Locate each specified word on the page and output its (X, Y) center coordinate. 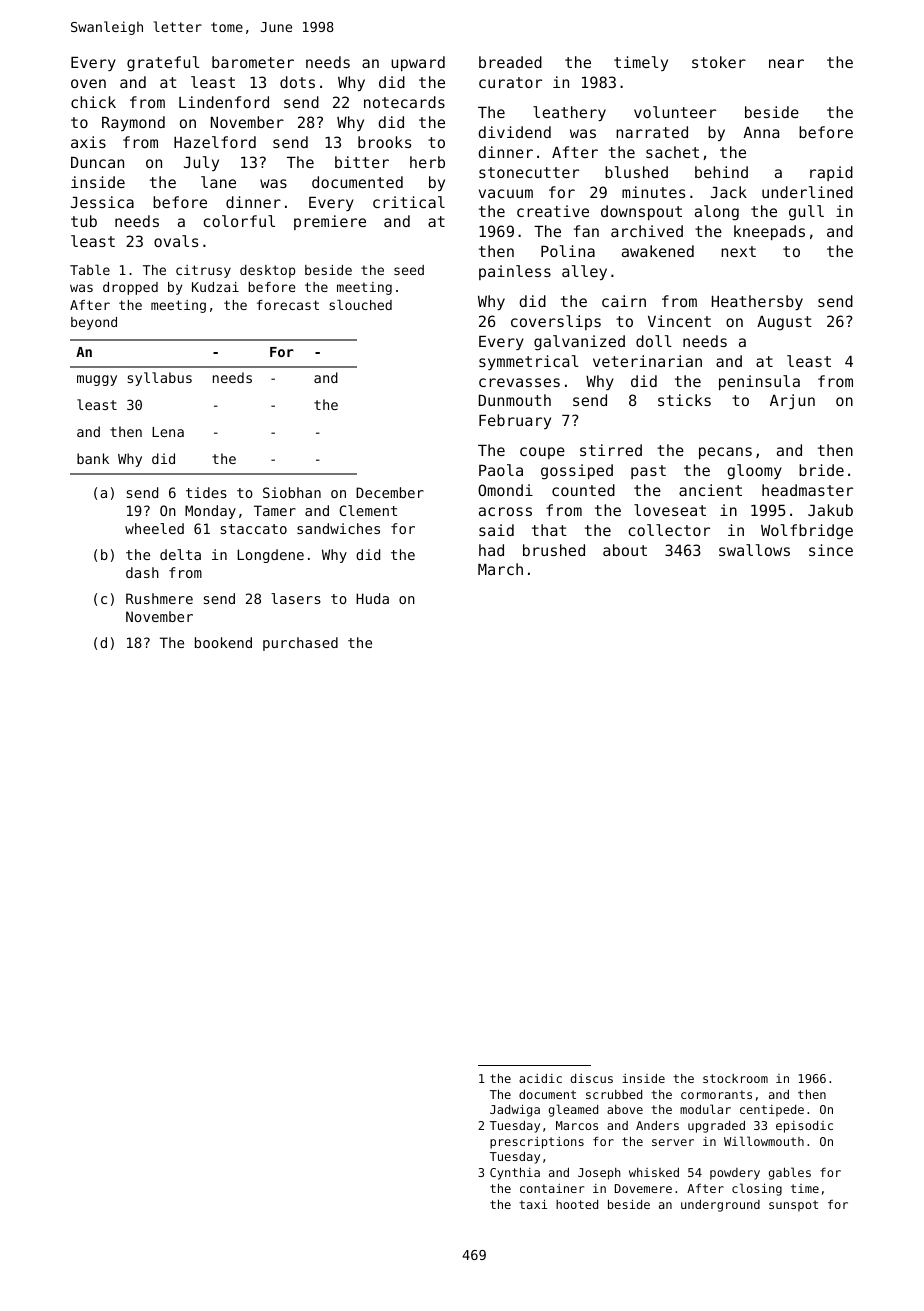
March (500, 569)
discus (592, 1078)
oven (88, 83)
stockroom (735, 1078)
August (784, 323)
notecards (404, 102)
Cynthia (515, 1173)
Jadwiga (515, 1110)
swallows (754, 550)
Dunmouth (515, 400)
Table (90, 269)
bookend (223, 642)
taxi (533, 1204)
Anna (761, 132)
